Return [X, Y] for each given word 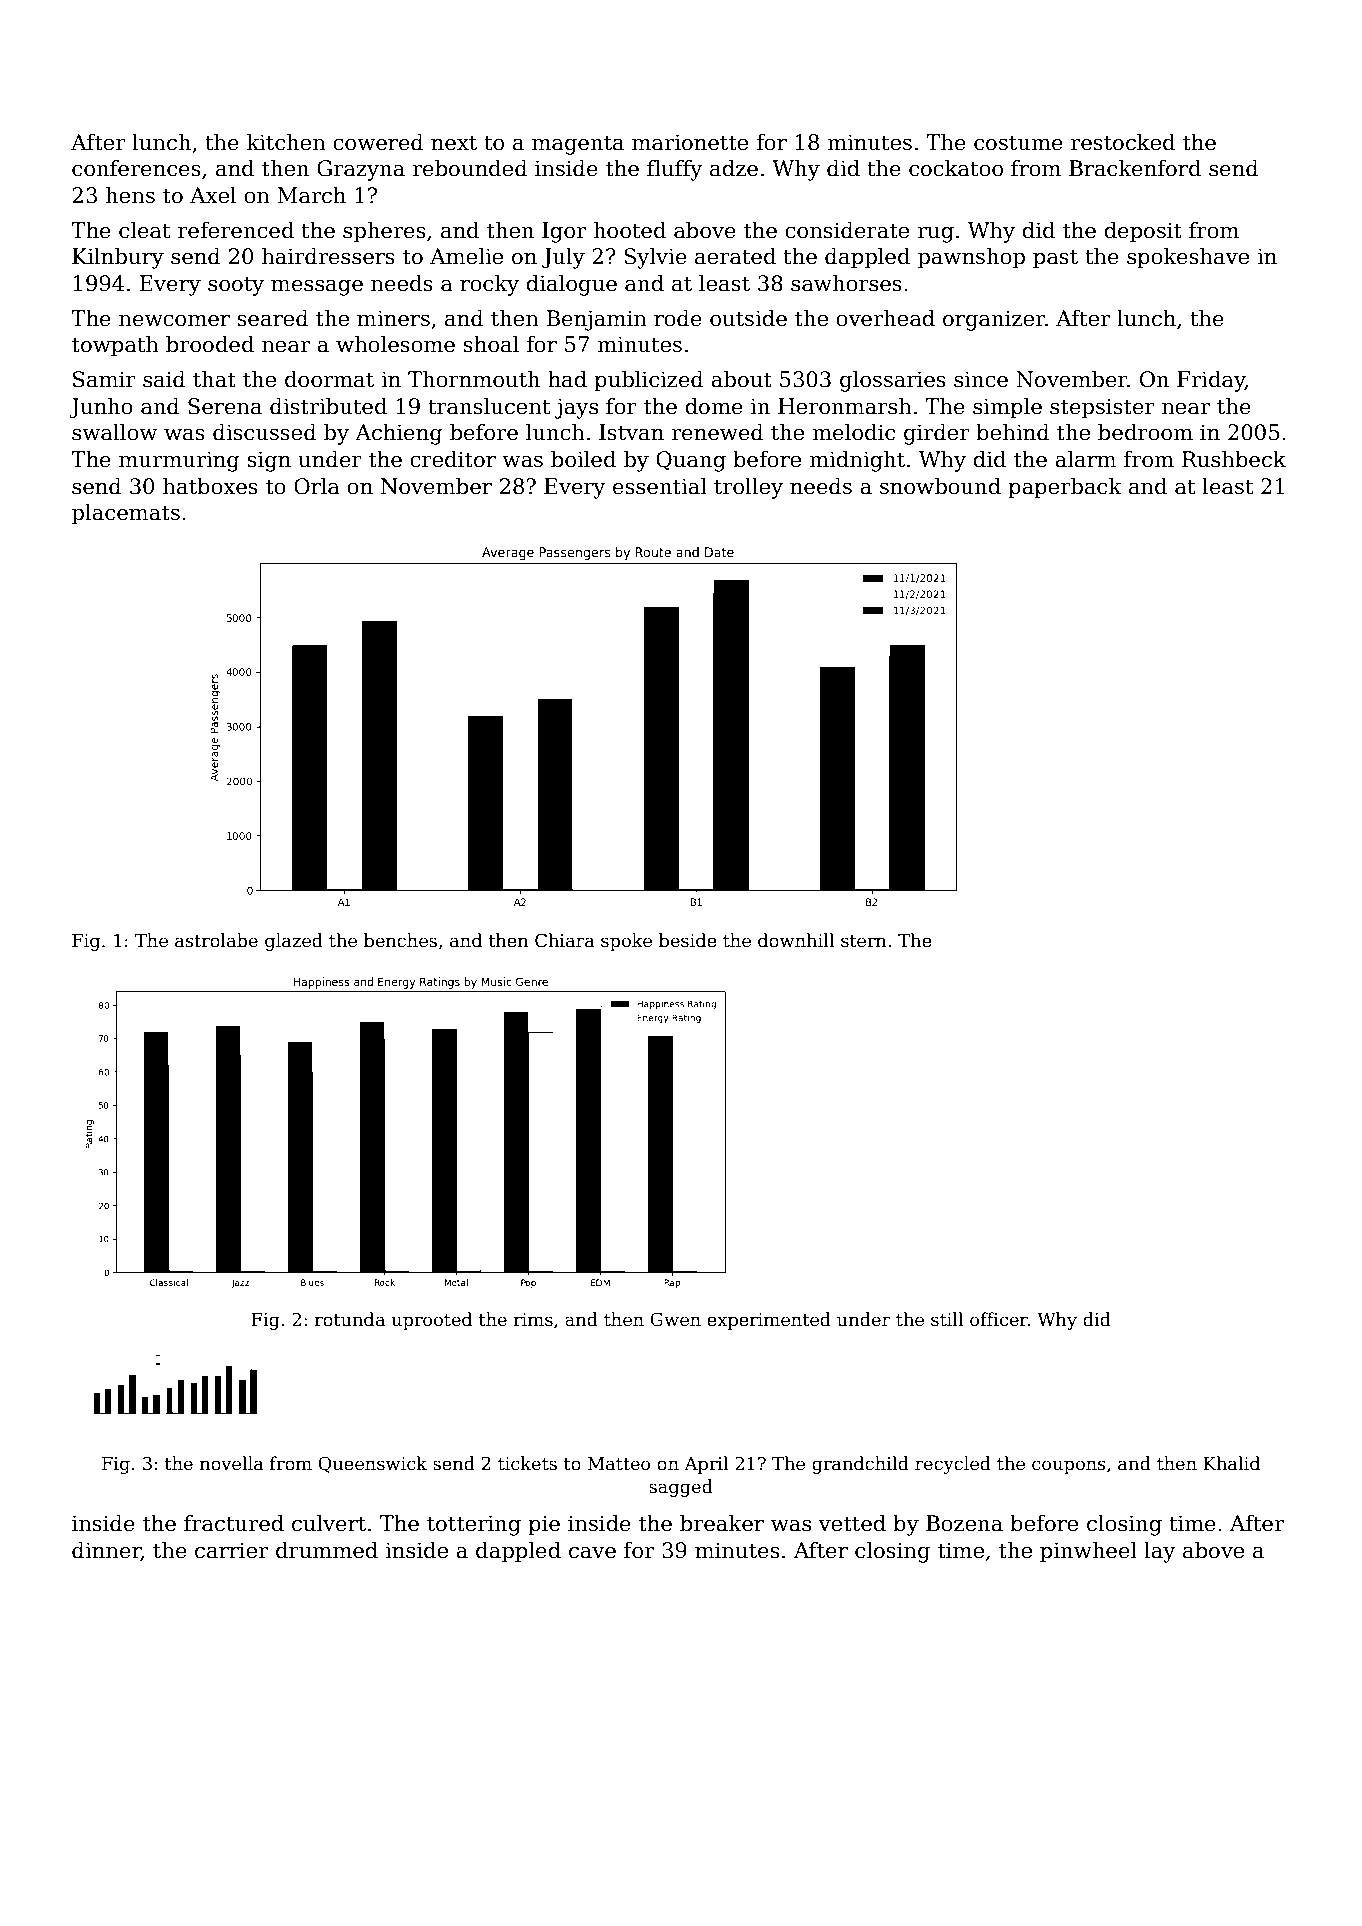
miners [393, 318]
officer [999, 1319]
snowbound [940, 486]
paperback [1065, 488]
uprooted [431, 1321]
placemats [126, 514]
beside [688, 940]
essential [660, 486]
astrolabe [216, 940]
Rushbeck [1234, 459]
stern [864, 941]
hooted [630, 230]
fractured [234, 1523]
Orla [317, 486]
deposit [1143, 232]
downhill [796, 940]
